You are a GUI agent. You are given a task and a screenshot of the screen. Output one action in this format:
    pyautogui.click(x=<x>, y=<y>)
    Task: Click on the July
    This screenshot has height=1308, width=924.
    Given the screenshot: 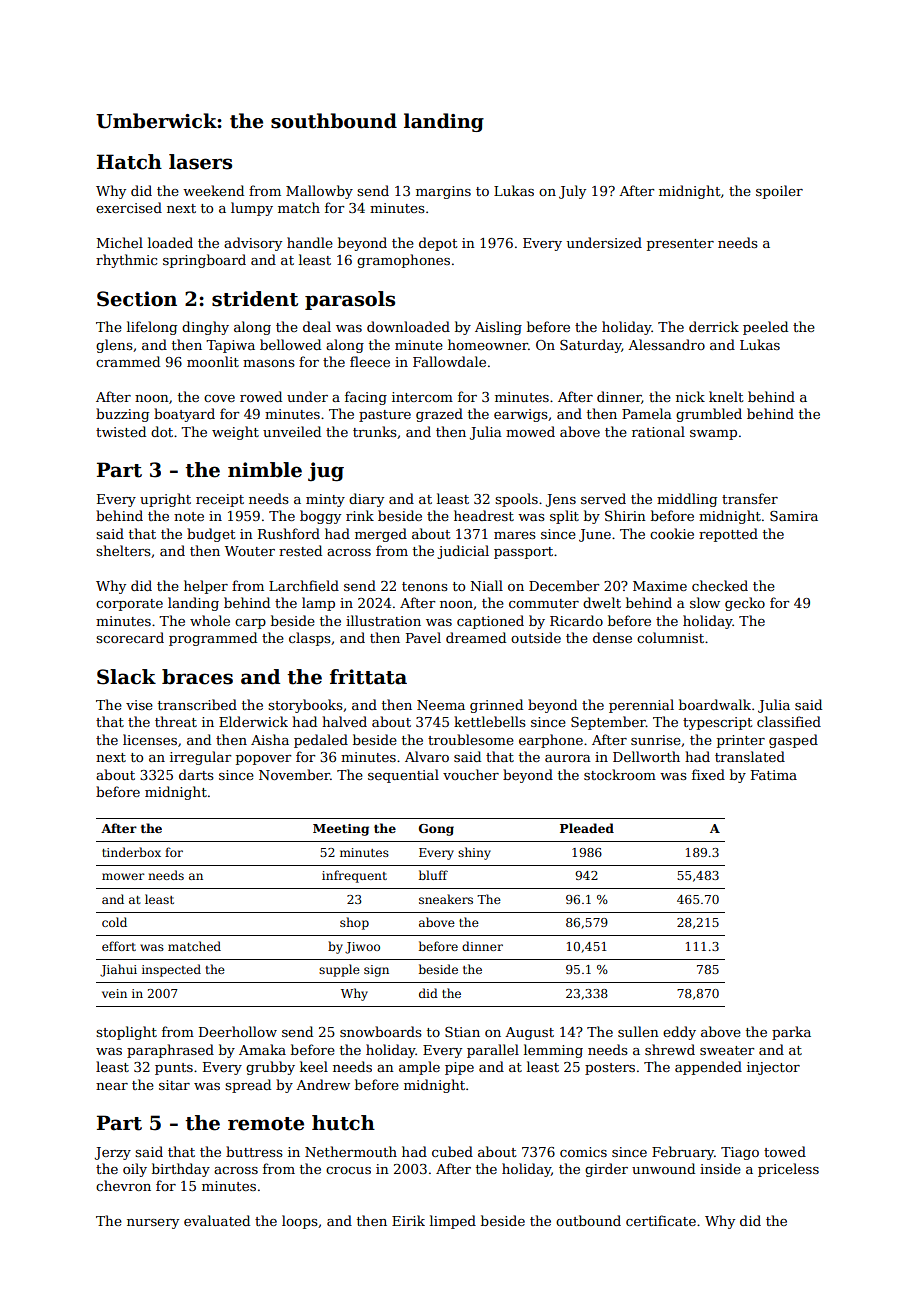 What is the action you would take?
    pyautogui.click(x=572, y=192)
